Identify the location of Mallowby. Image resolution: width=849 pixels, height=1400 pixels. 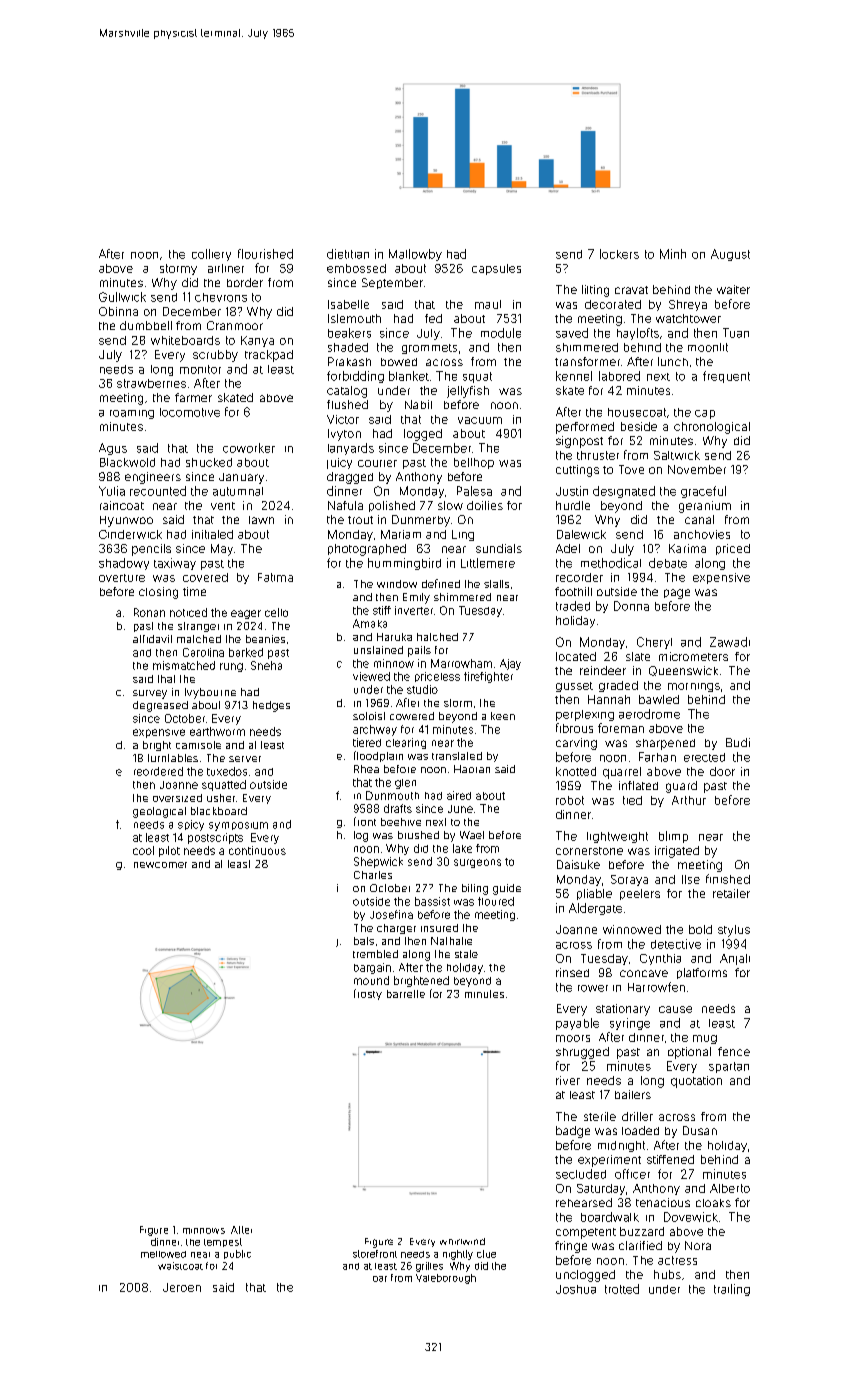
(415, 255).
